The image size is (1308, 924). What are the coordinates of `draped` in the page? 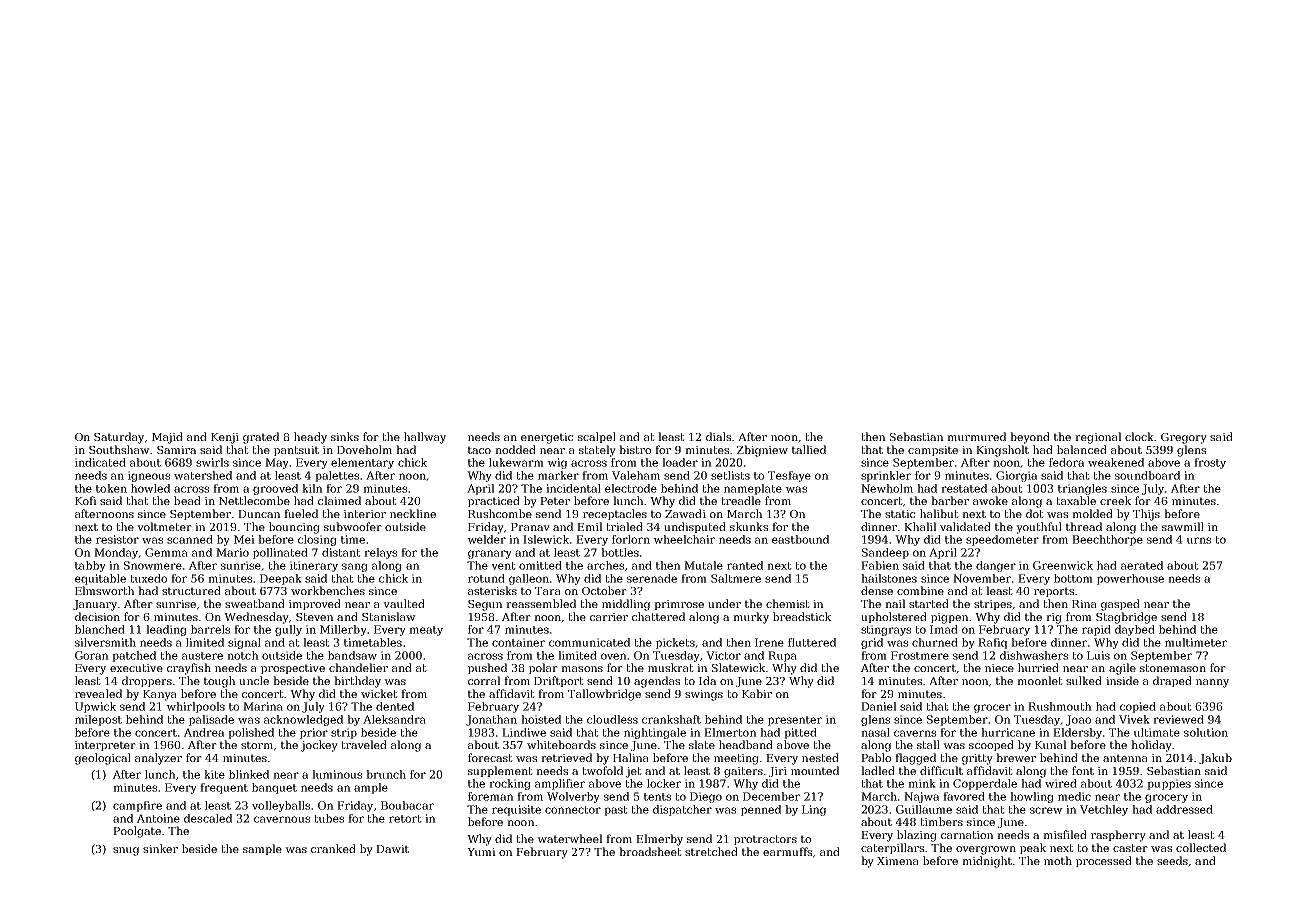 It's located at (1172, 681).
